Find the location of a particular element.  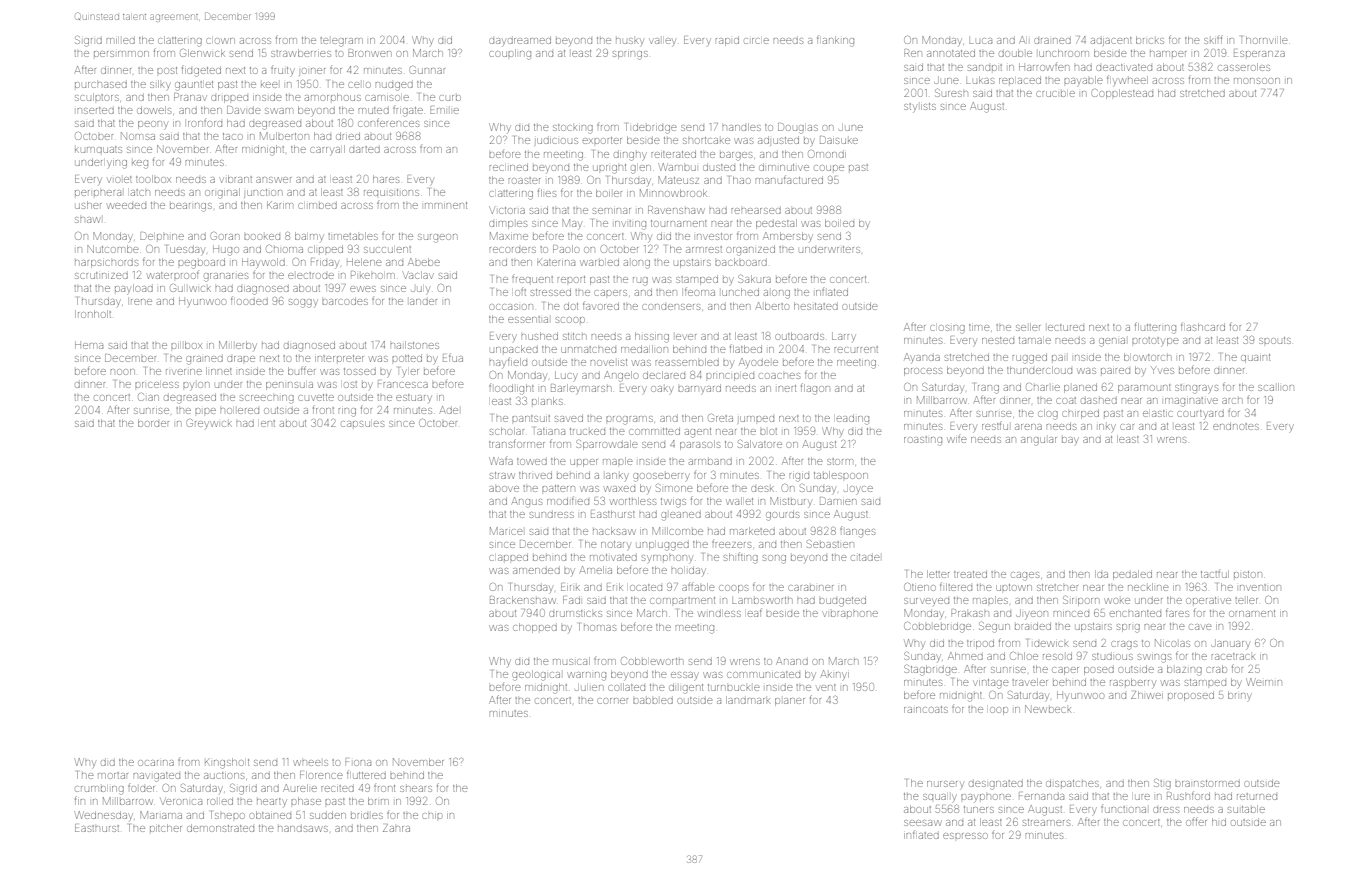

Florence is located at coordinates (321, 775).
